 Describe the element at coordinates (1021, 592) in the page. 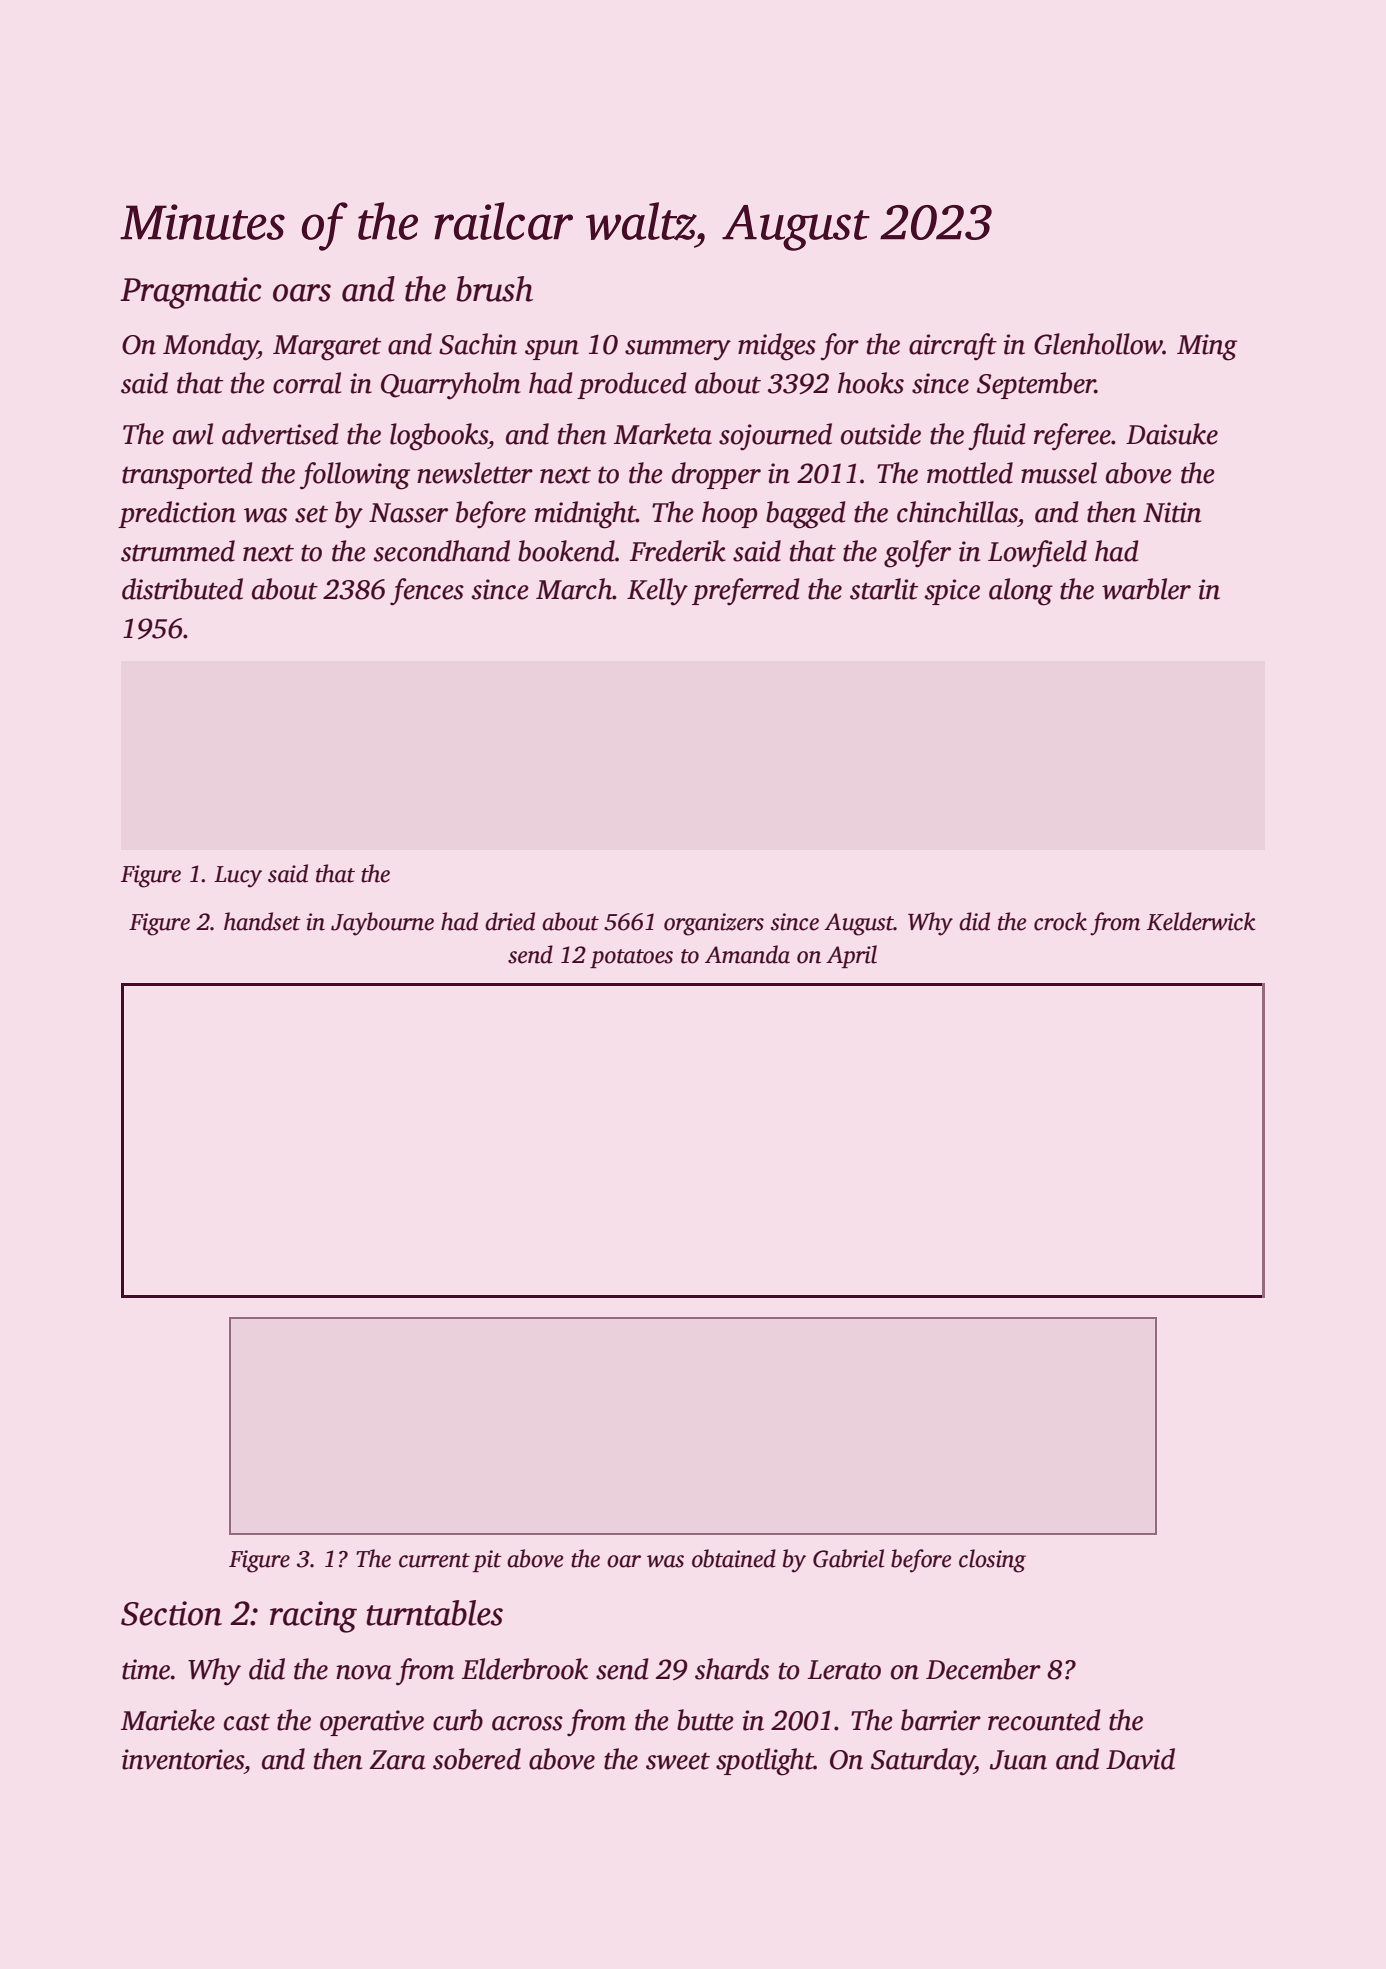

I see `along` at that location.
